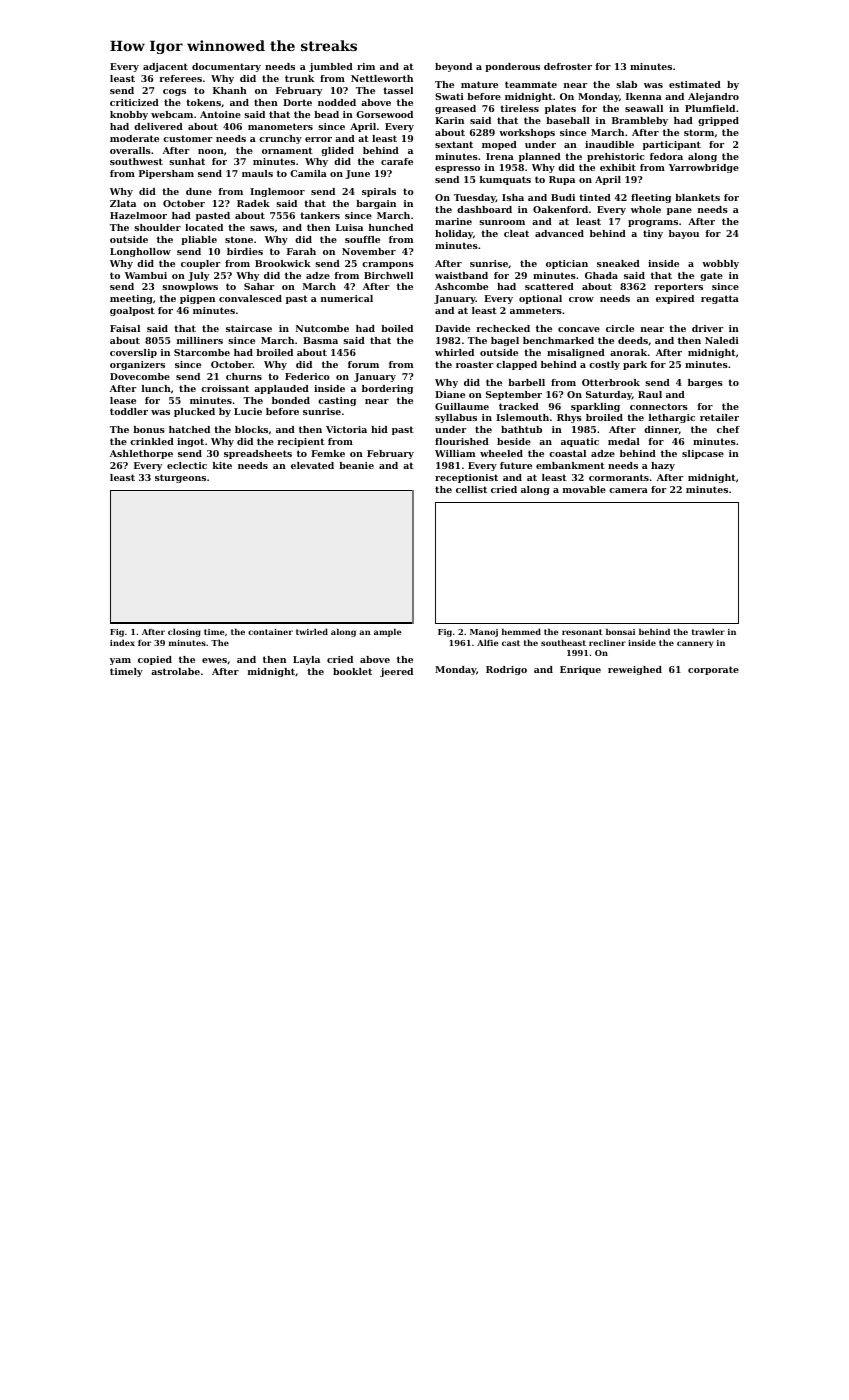 This image has width=849, height=1400. What do you see at coordinates (559, 233) in the image?
I see `advanced` at bounding box center [559, 233].
